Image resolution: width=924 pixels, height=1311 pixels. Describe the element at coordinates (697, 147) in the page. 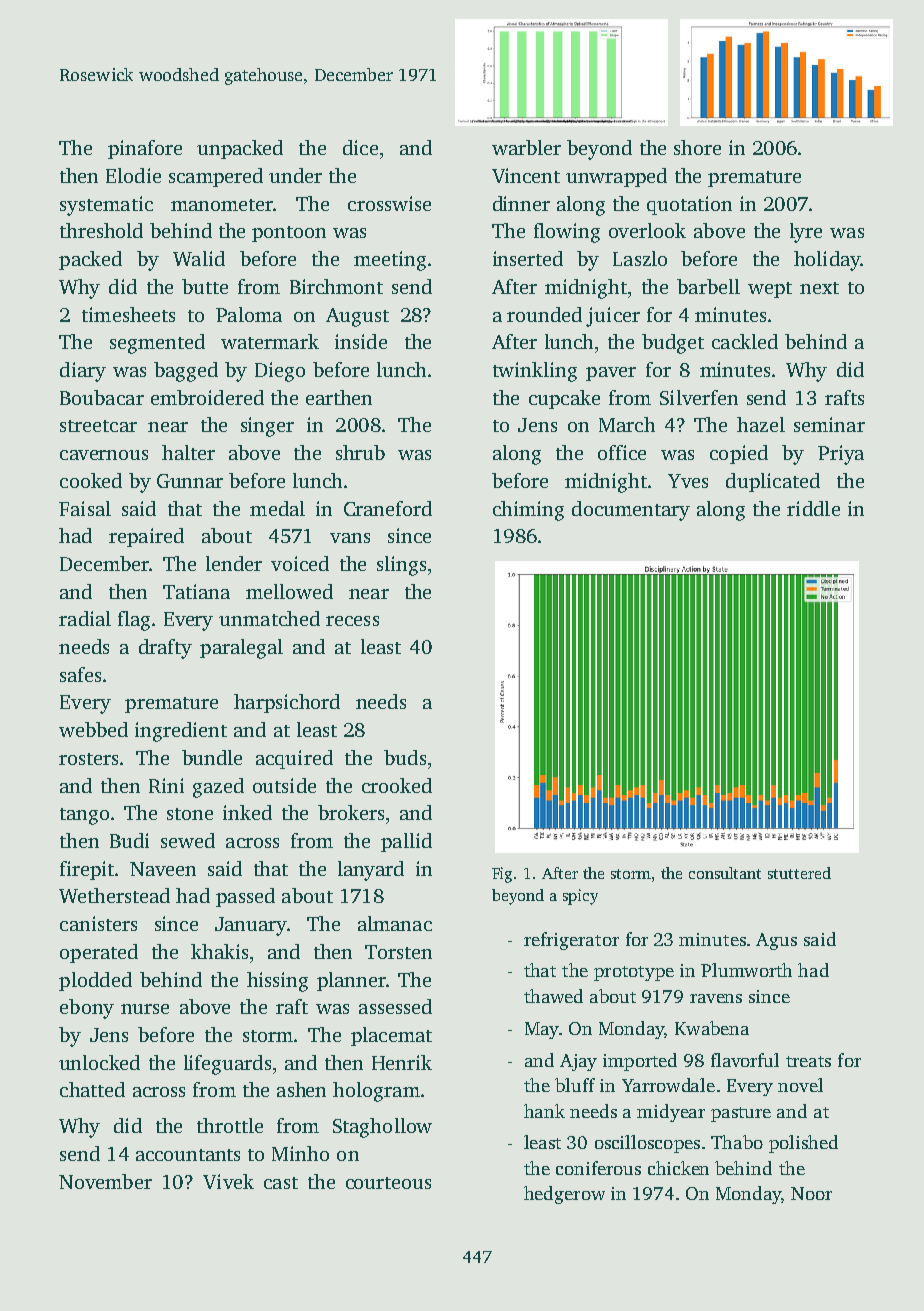

I see `shore` at that location.
